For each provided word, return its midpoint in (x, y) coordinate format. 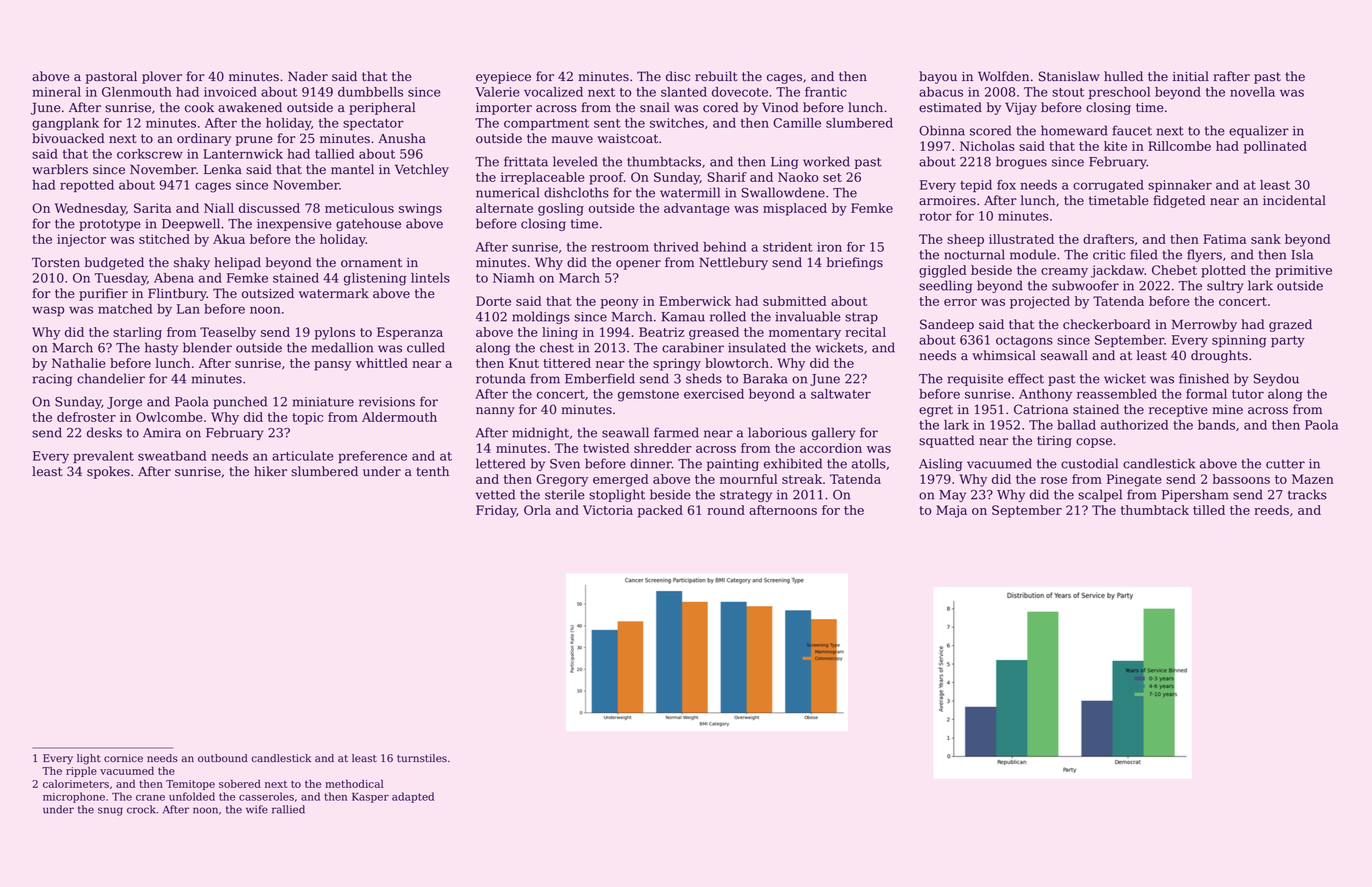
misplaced (795, 209)
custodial (1089, 463)
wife (257, 809)
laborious (777, 432)
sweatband (172, 456)
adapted (413, 797)
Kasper (370, 798)
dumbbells (370, 92)
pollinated (1275, 147)
